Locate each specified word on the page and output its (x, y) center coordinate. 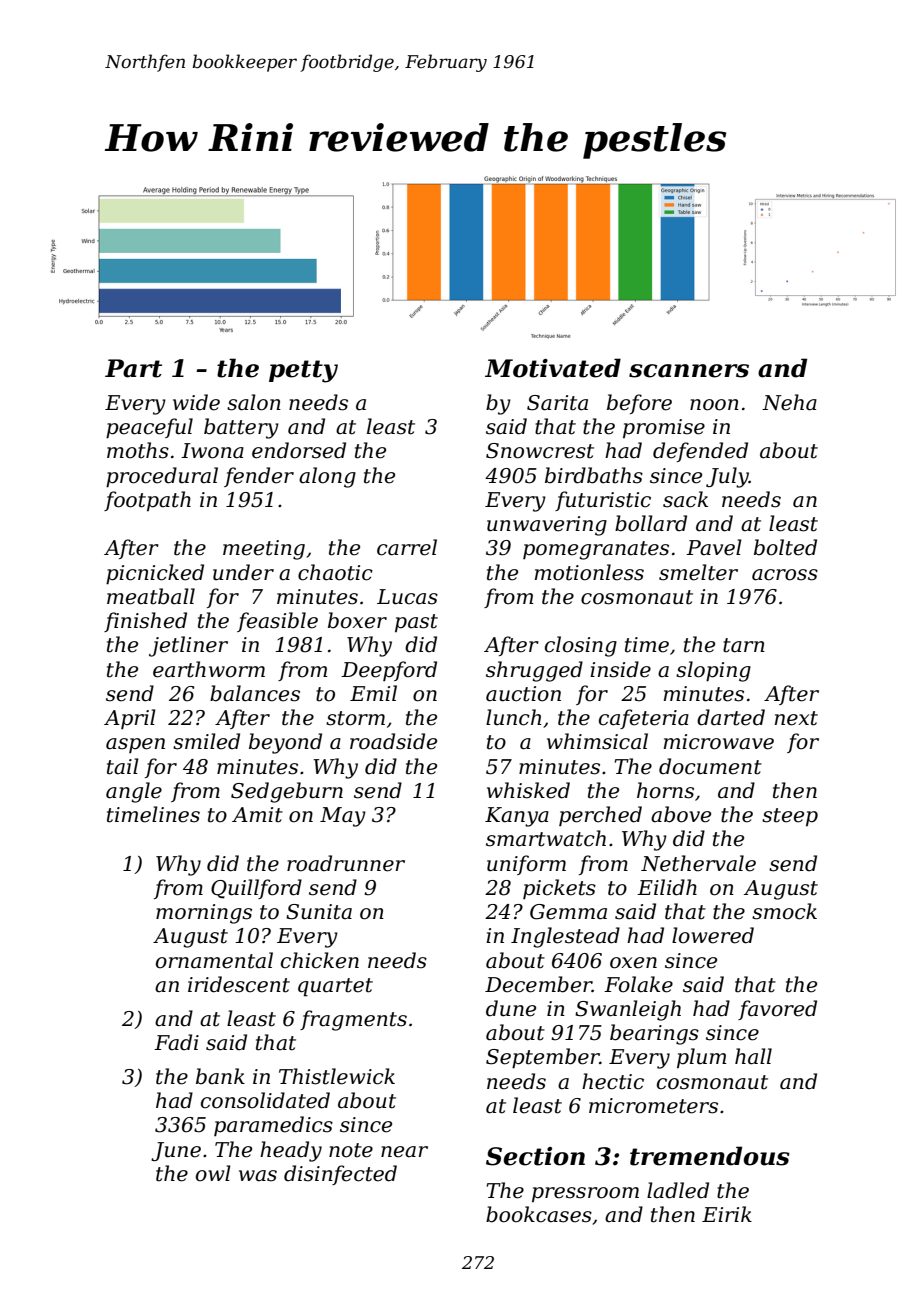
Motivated (553, 368)
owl (213, 1173)
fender (259, 477)
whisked (528, 790)
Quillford (256, 889)
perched (600, 816)
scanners (689, 371)
